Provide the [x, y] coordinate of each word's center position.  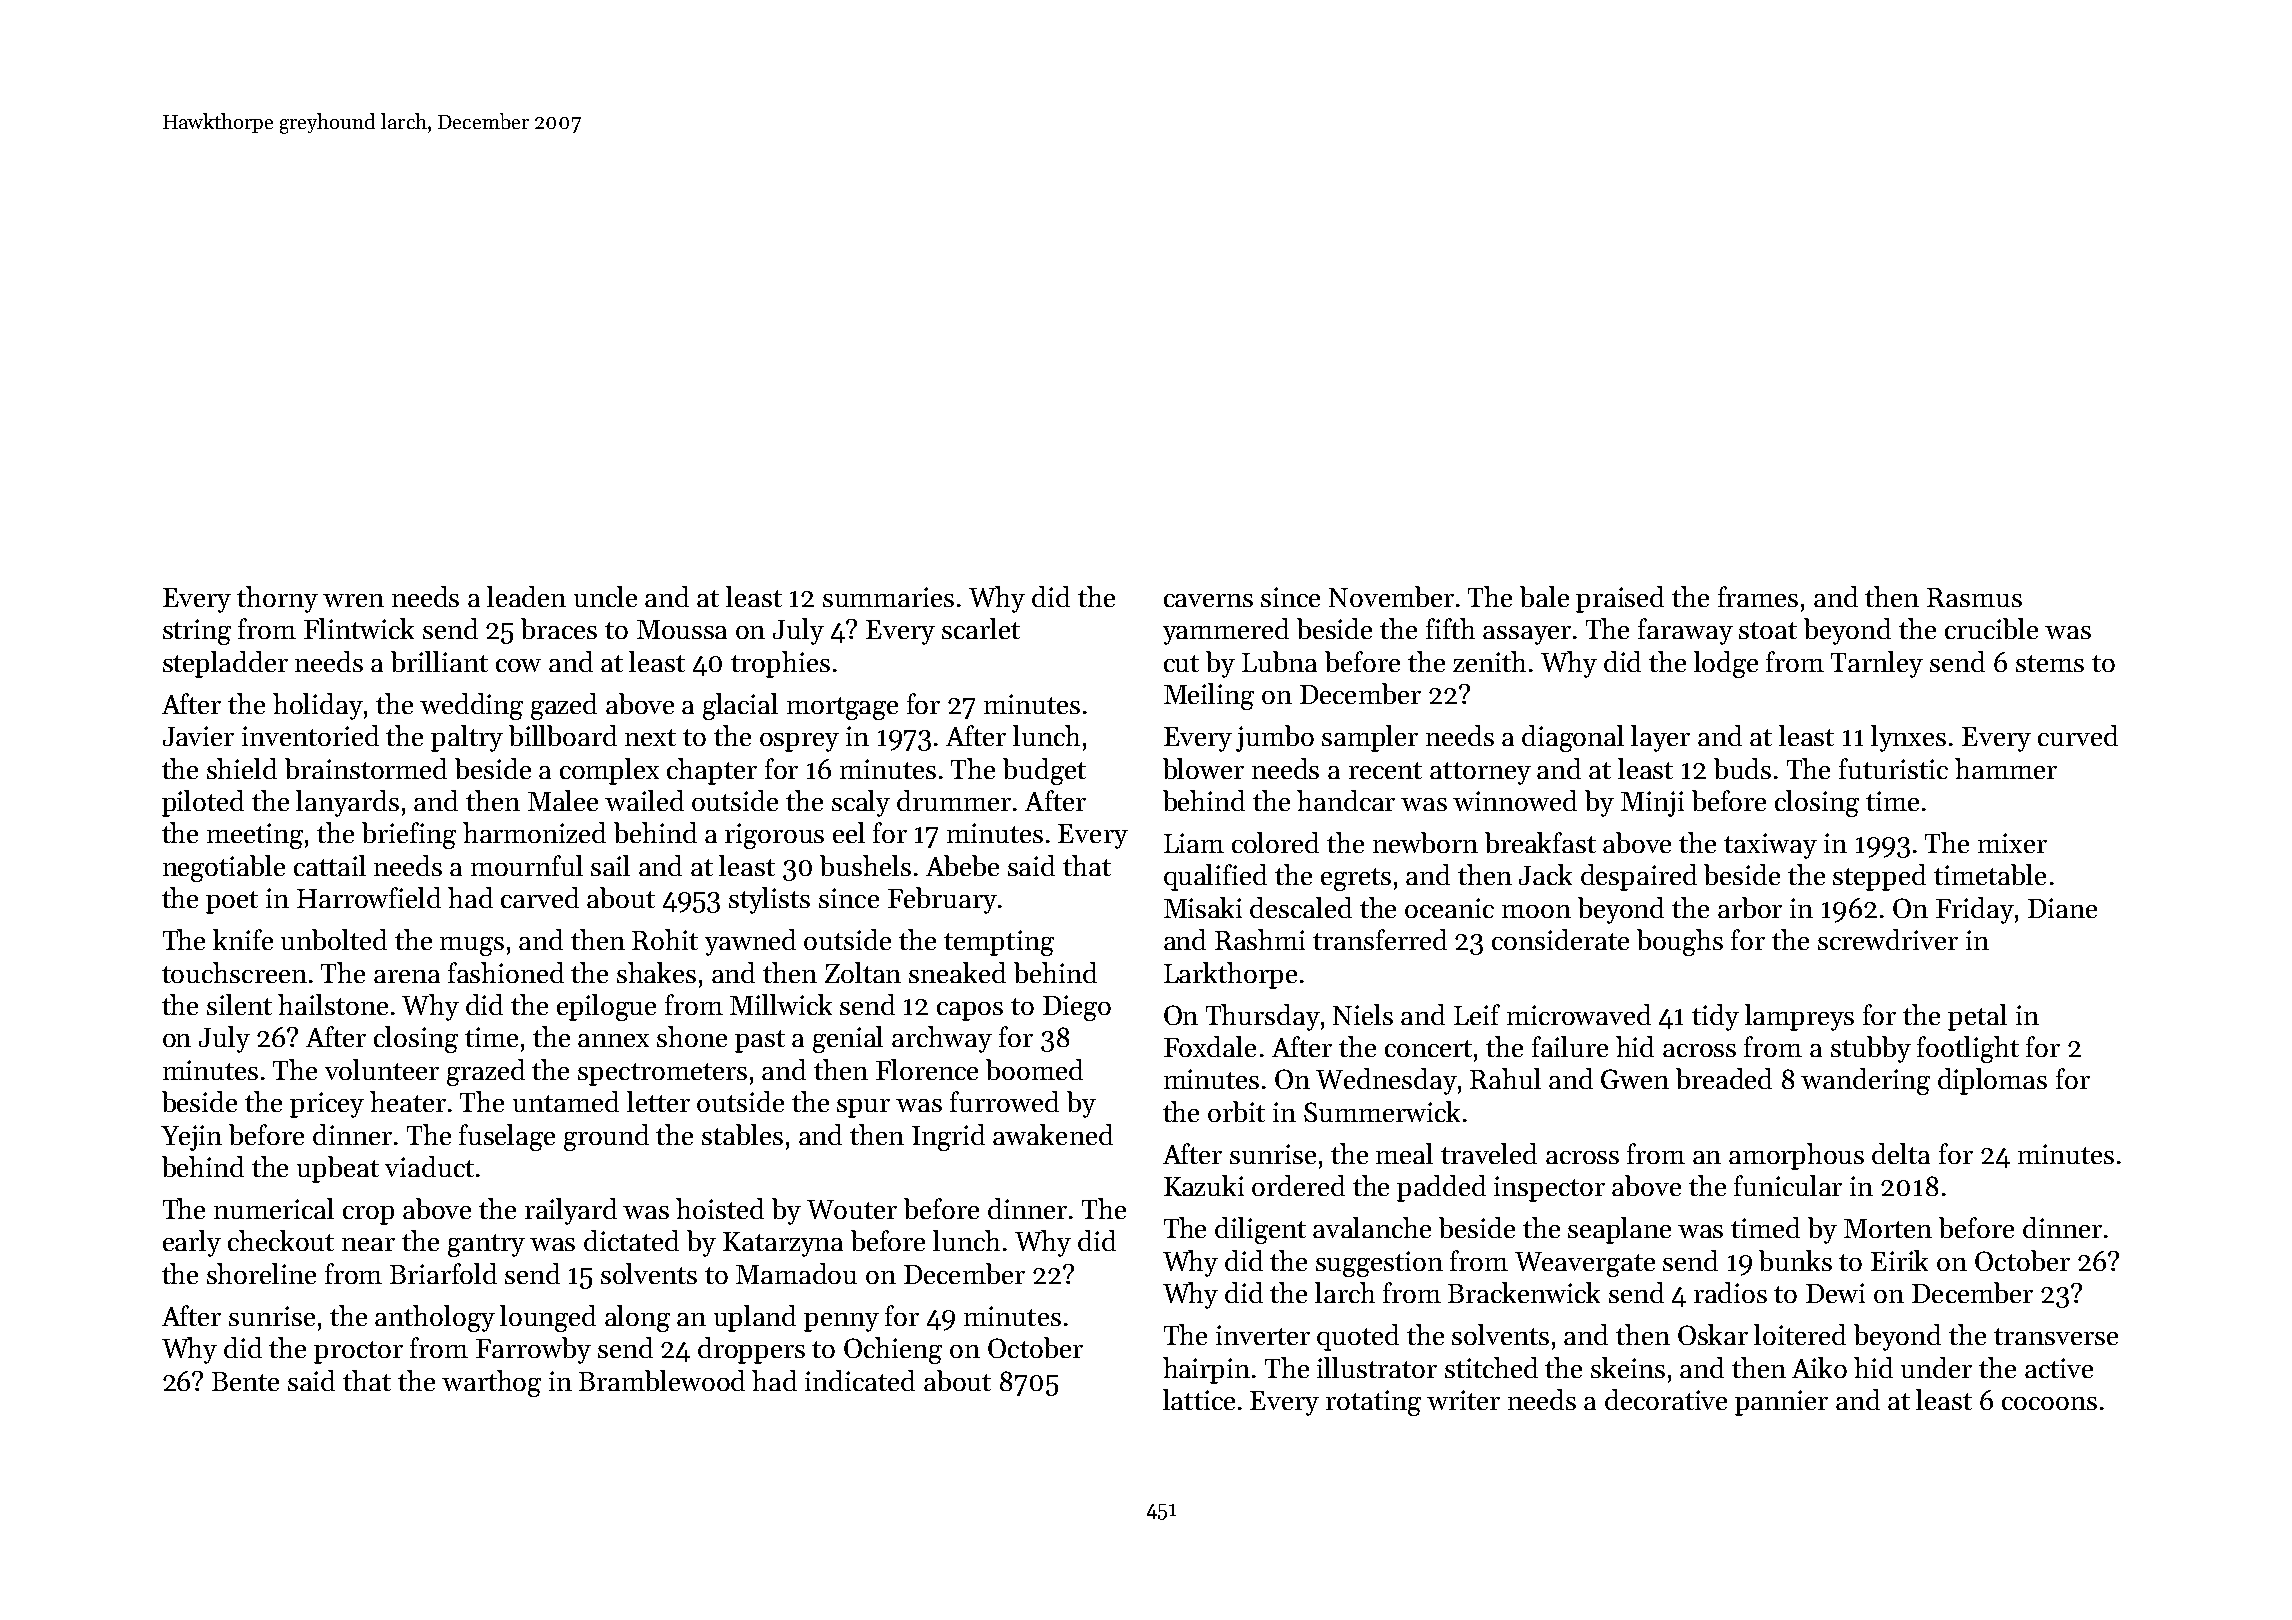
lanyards [347, 803]
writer [1463, 1400]
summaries [888, 597]
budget [1044, 771]
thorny [277, 599]
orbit [1236, 1111]
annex [613, 1040]
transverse [2056, 1336]
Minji [1652, 804]
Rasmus [1974, 597]
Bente [245, 1381]
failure [1570, 1046]
